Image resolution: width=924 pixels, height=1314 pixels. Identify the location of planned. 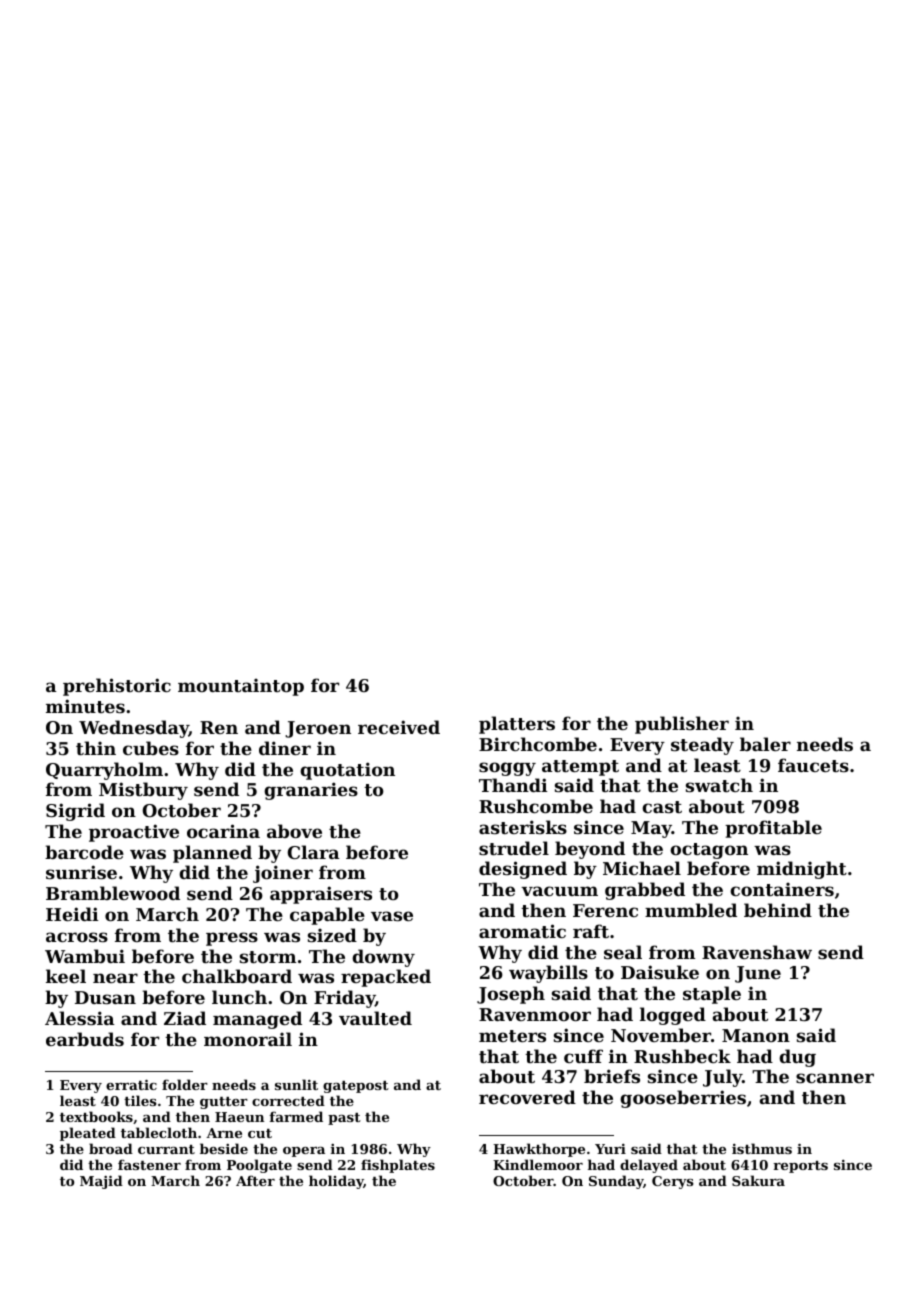
(212, 854).
